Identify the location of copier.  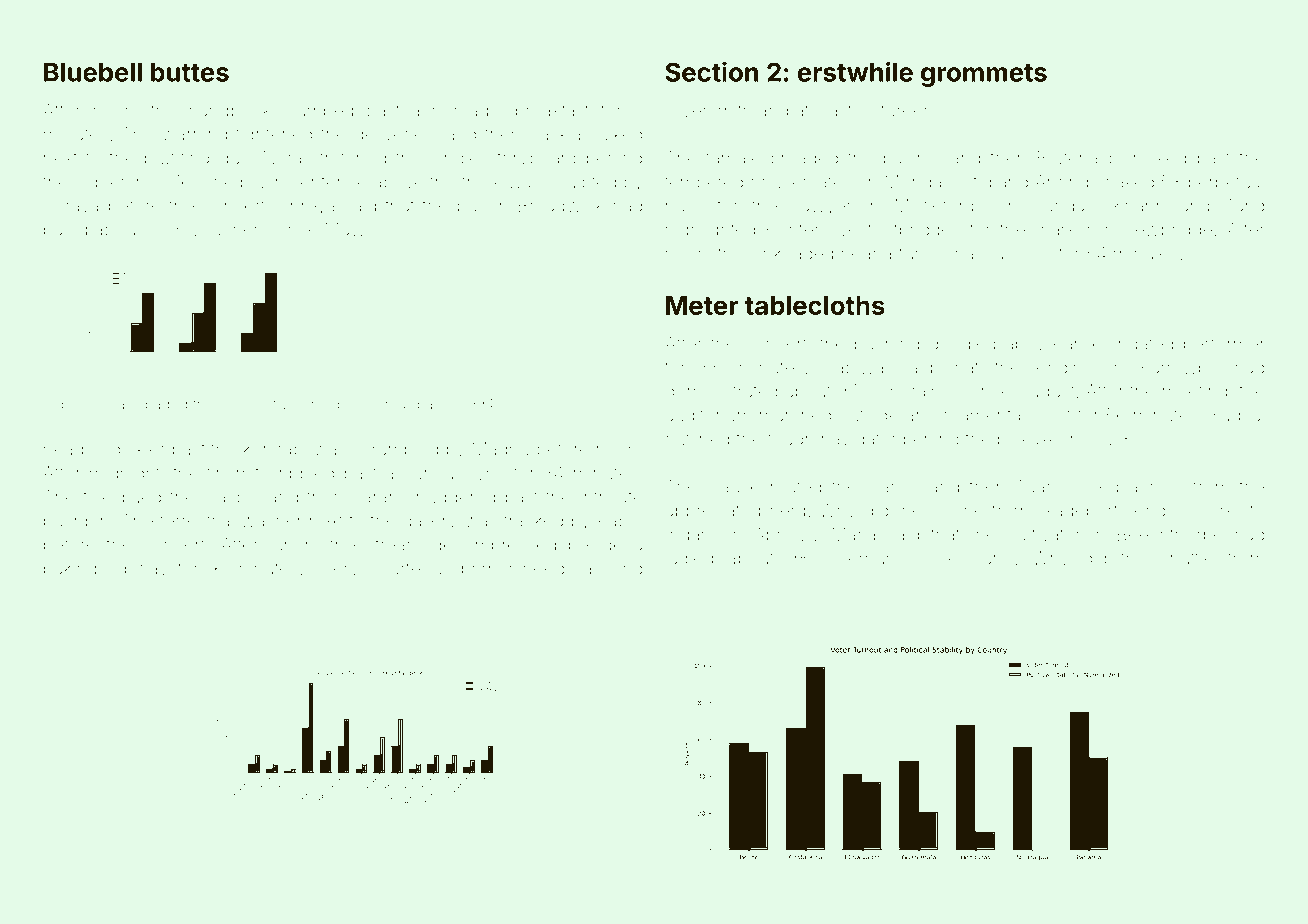
(100, 183).
